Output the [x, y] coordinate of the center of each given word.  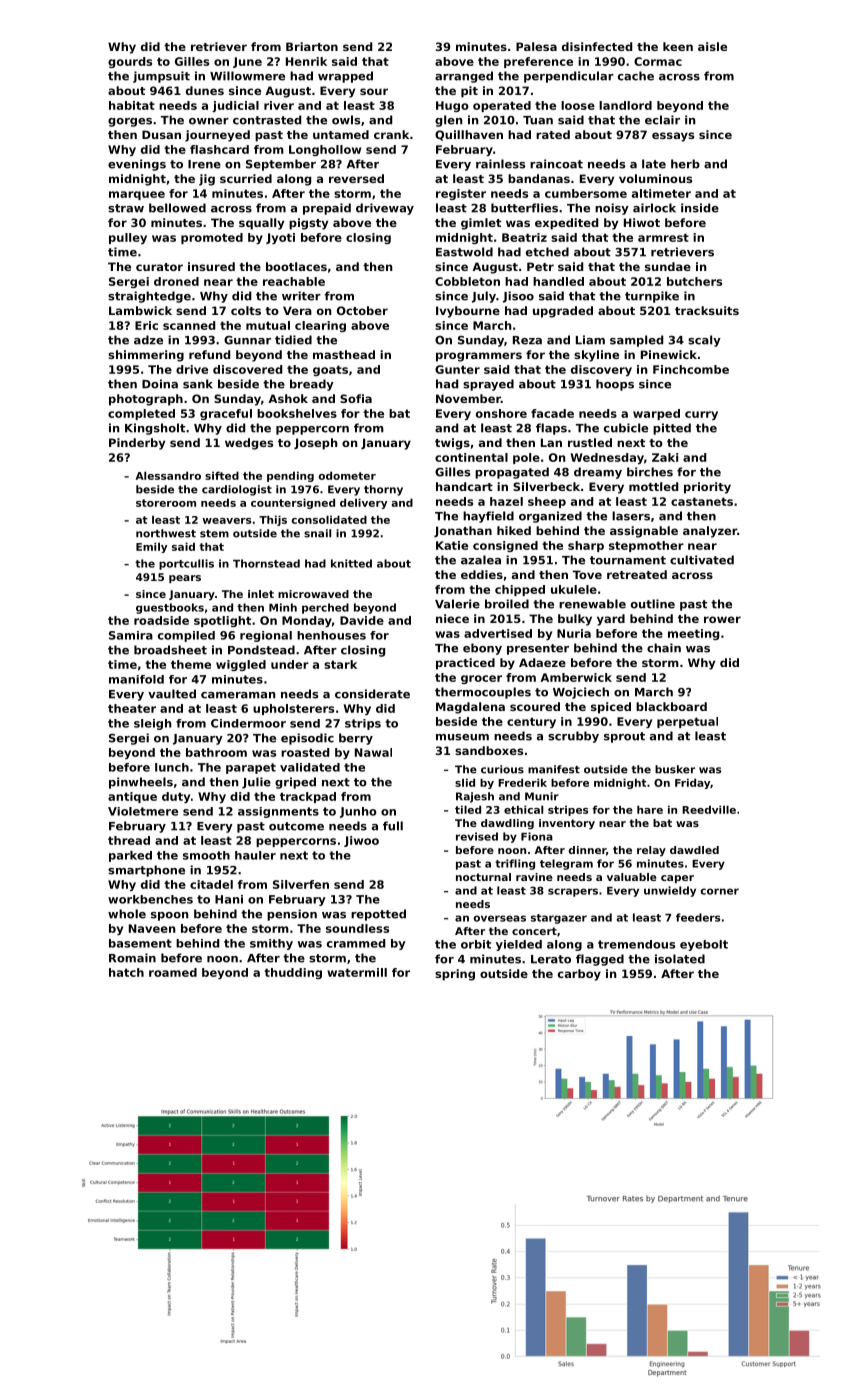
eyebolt [704, 945]
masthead [344, 354]
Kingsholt [155, 429]
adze [148, 340]
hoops [615, 385]
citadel [211, 884]
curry [701, 415]
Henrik [306, 61]
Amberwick [576, 677]
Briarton [312, 46]
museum [462, 737]
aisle [712, 46]
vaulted [172, 694]
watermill [357, 972]
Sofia [356, 398]
